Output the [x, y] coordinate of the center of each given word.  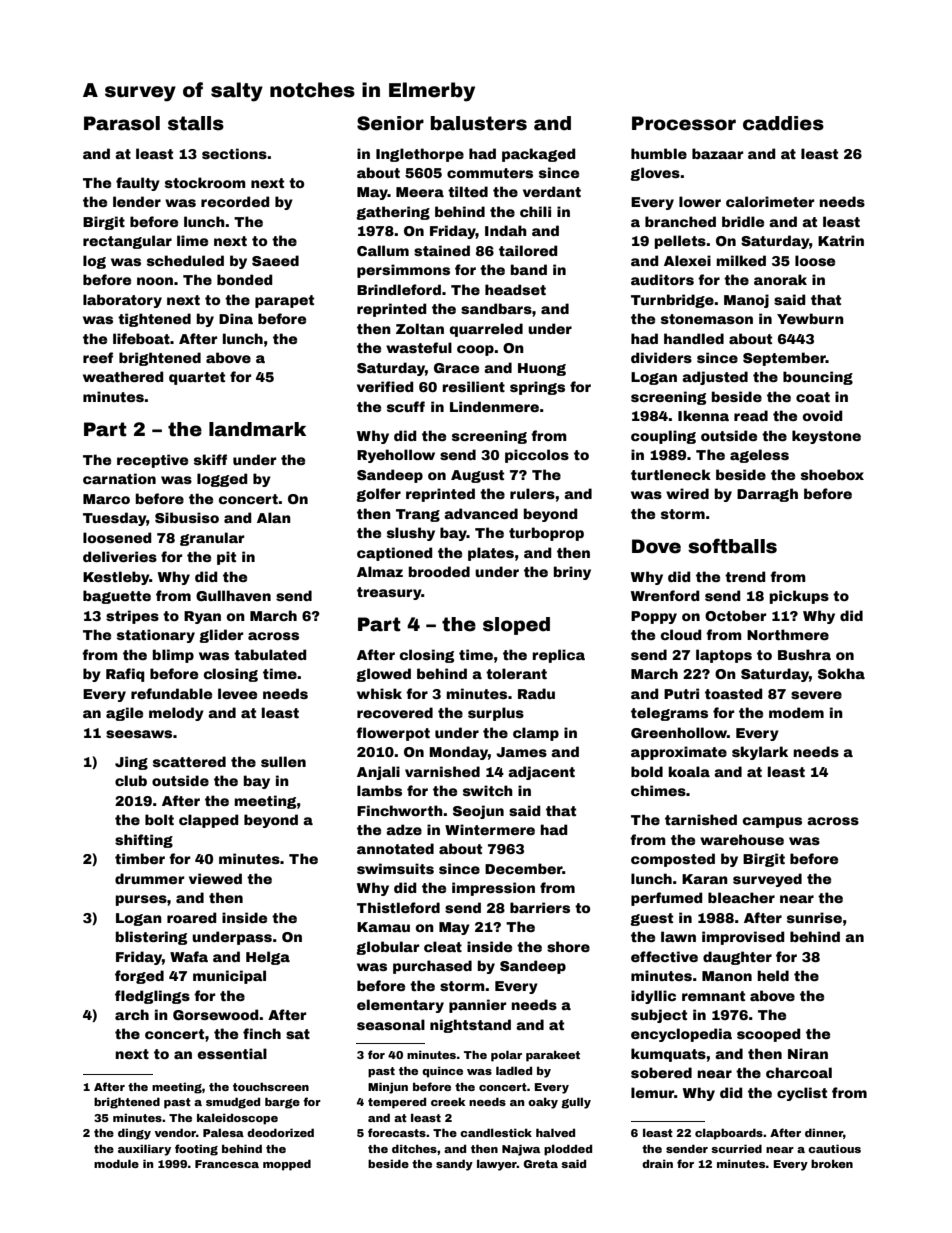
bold [647, 771]
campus [772, 822]
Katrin [841, 240]
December [523, 868]
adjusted [715, 378]
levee [237, 693]
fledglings [152, 997]
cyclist [802, 1094]
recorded [235, 201]
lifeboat [141, 338]
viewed [215, 878]
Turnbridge [672, 301]
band [529, 269]
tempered [397, 1103]
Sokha [841, 673]
